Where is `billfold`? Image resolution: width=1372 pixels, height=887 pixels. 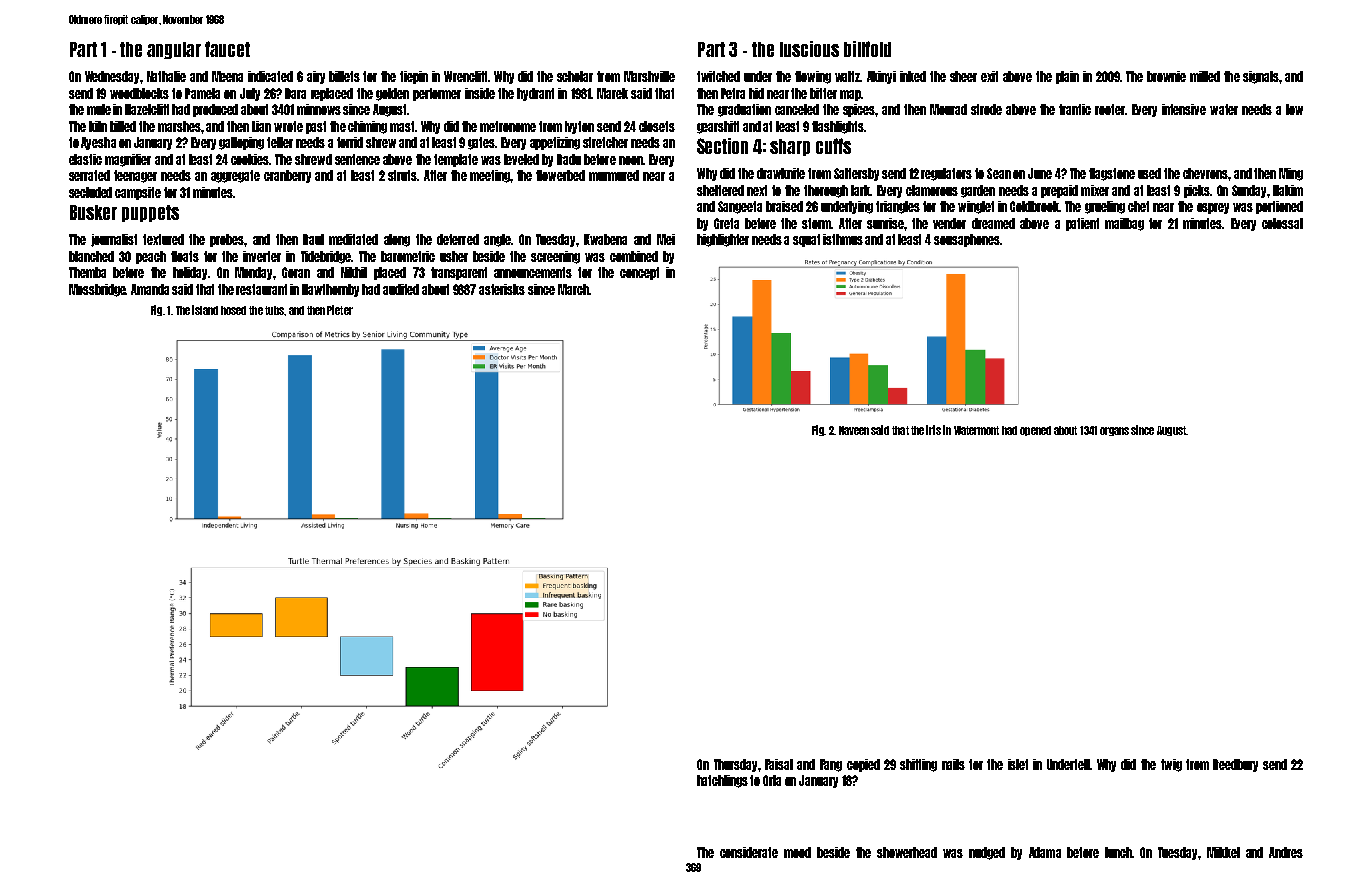
billfold is located at coordinates (867, 49).
